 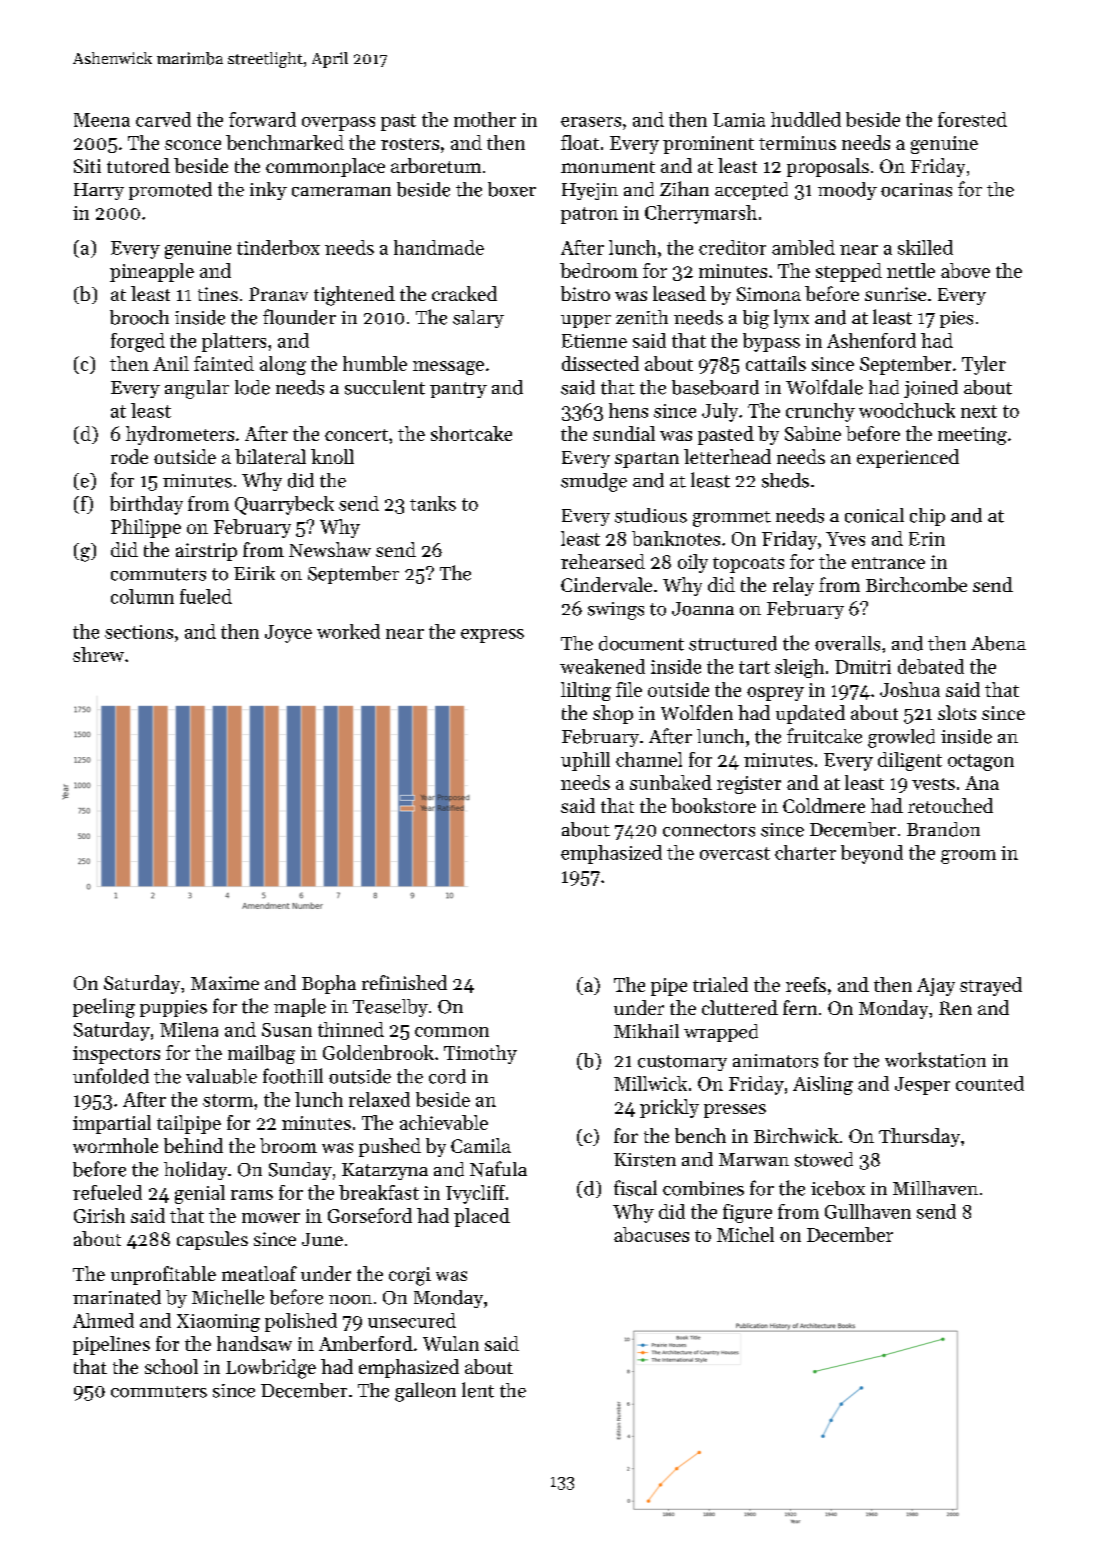 I want to click on Abena, so click(x=998, y=643).
